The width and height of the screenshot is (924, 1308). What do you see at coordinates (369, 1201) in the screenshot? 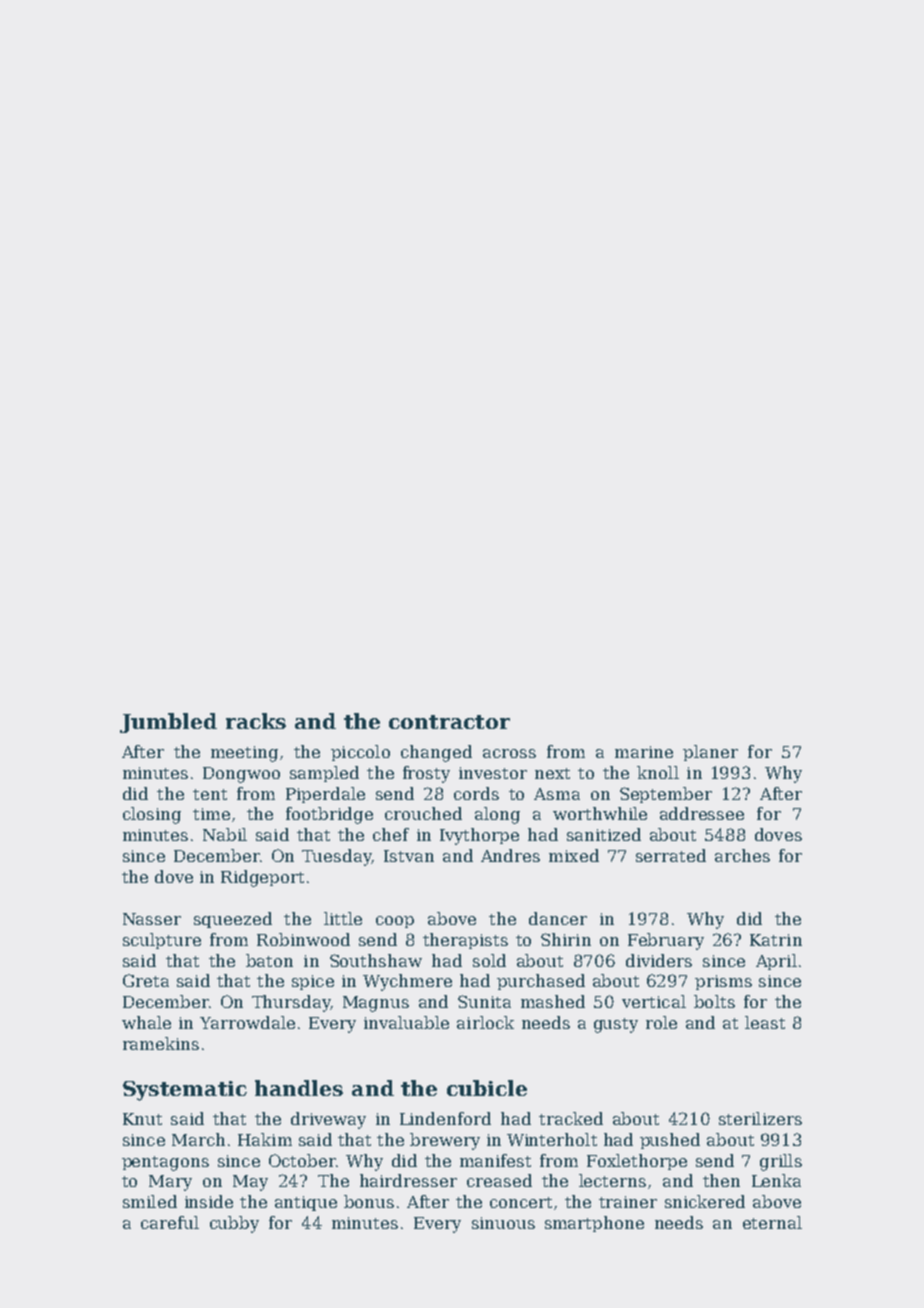
I see `bonus` at bounding box center [369, 1201].
